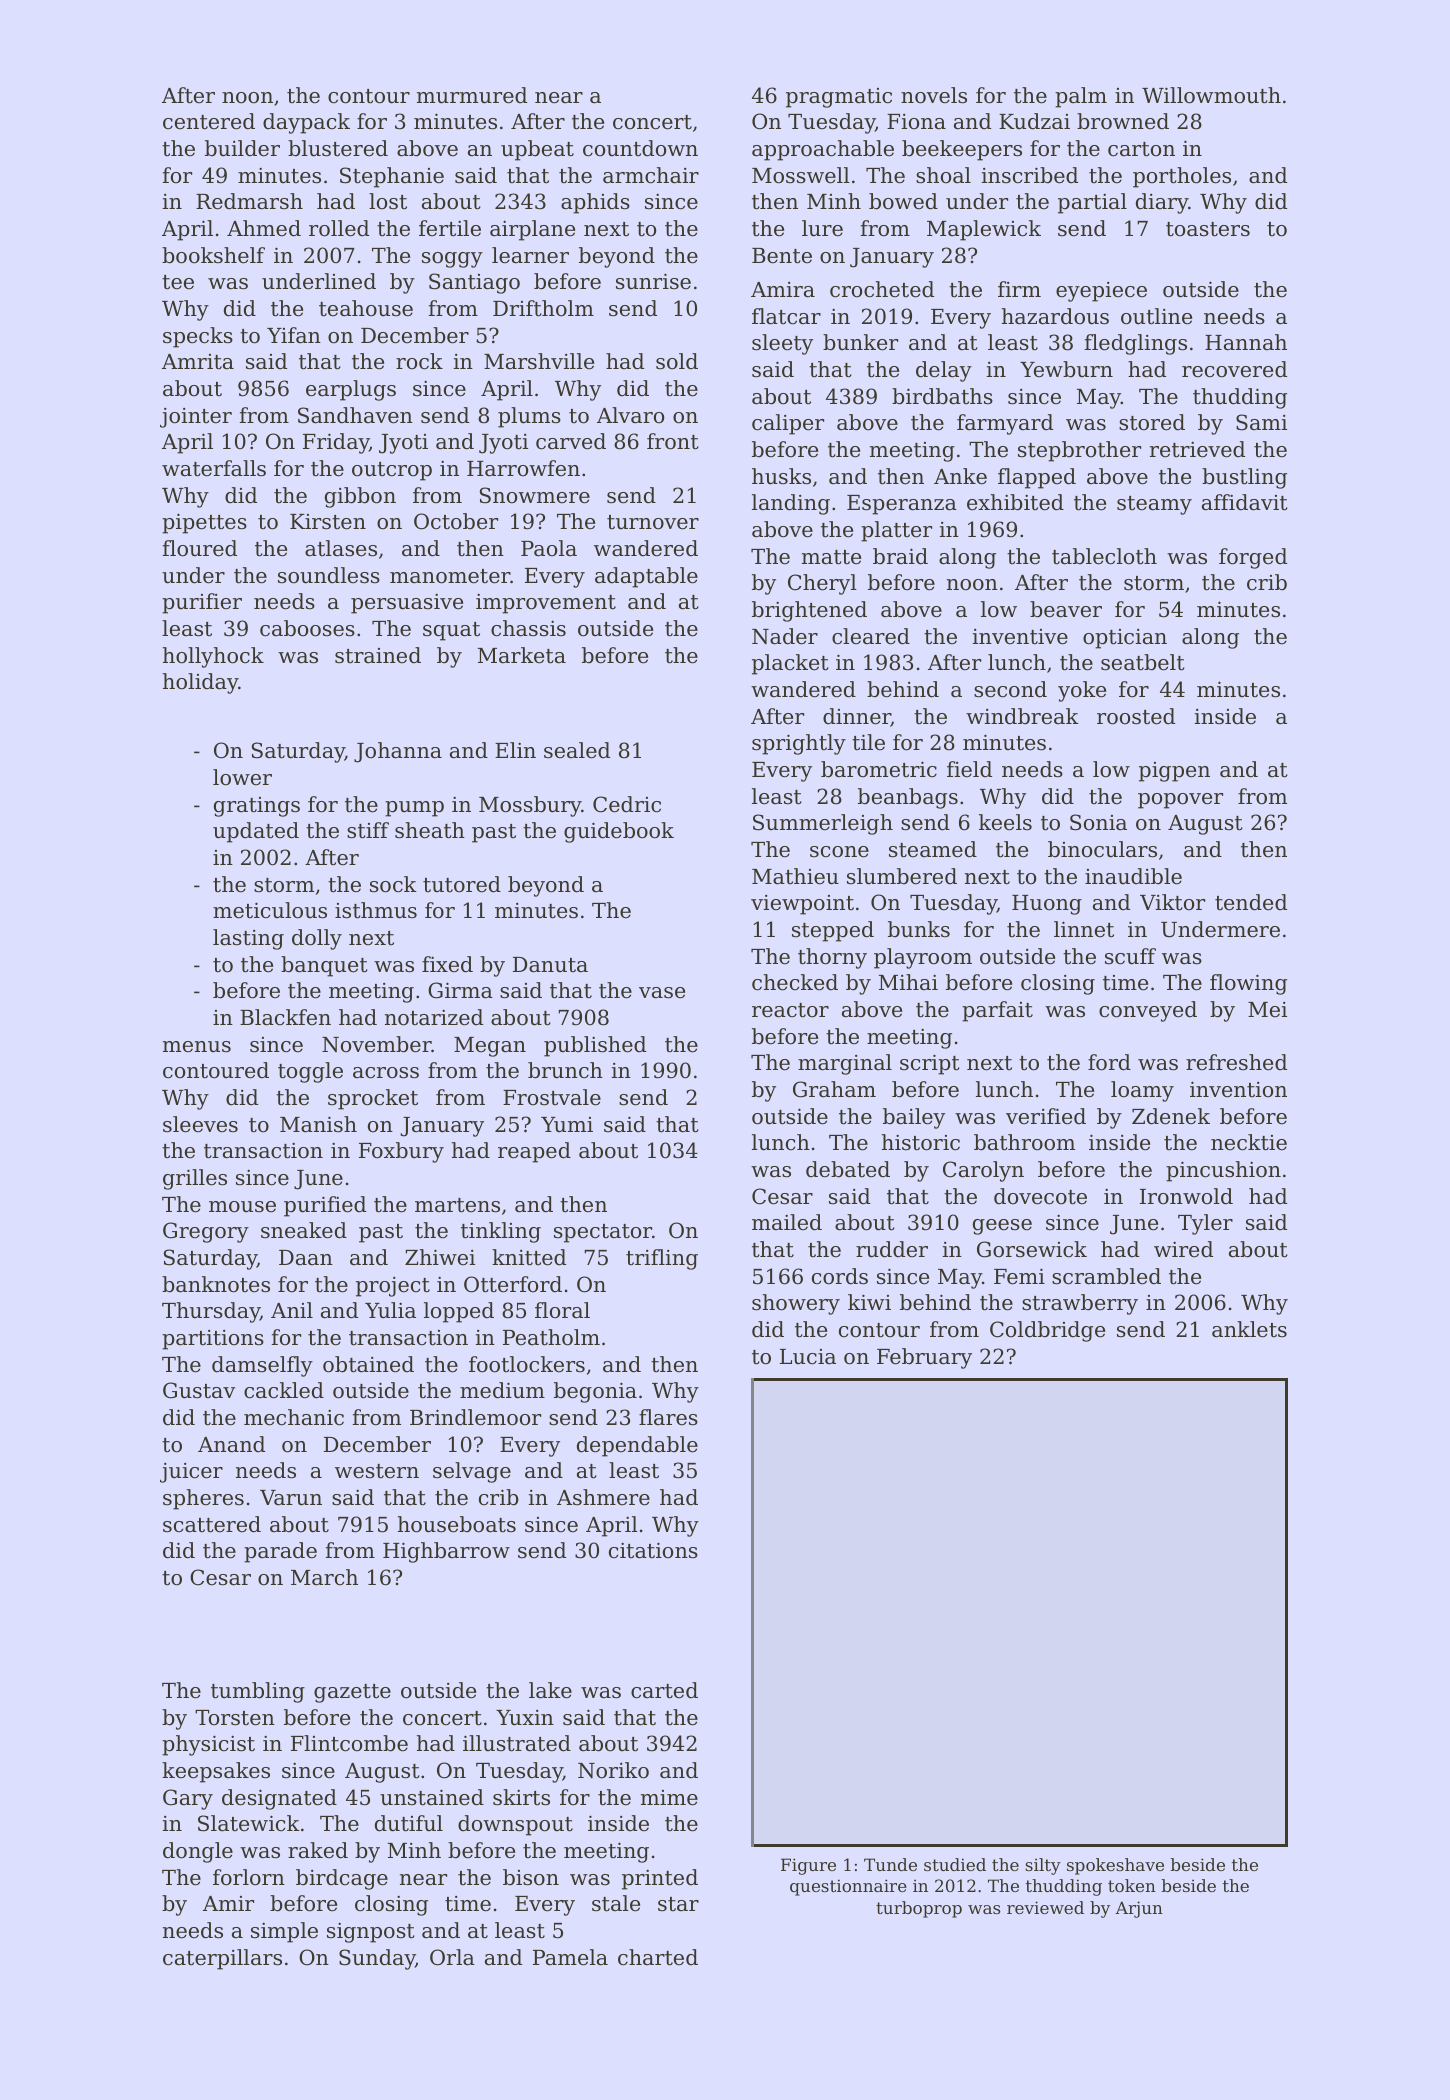 This page has width=1450, height=2100. I want to click on forged, so click(1253, 558).
